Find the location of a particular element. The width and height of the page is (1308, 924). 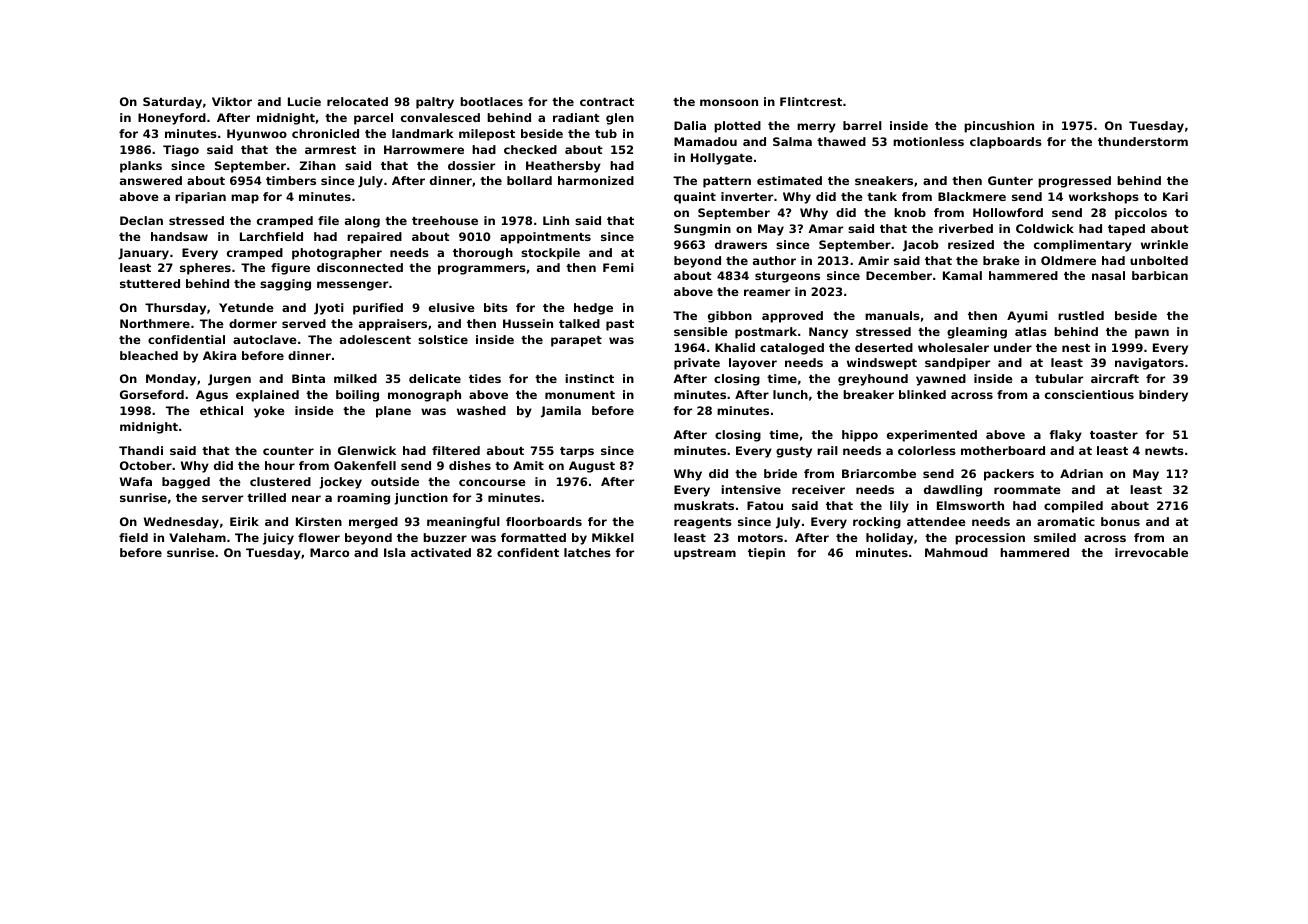

Saturday is located at coordinates (172, 103).
